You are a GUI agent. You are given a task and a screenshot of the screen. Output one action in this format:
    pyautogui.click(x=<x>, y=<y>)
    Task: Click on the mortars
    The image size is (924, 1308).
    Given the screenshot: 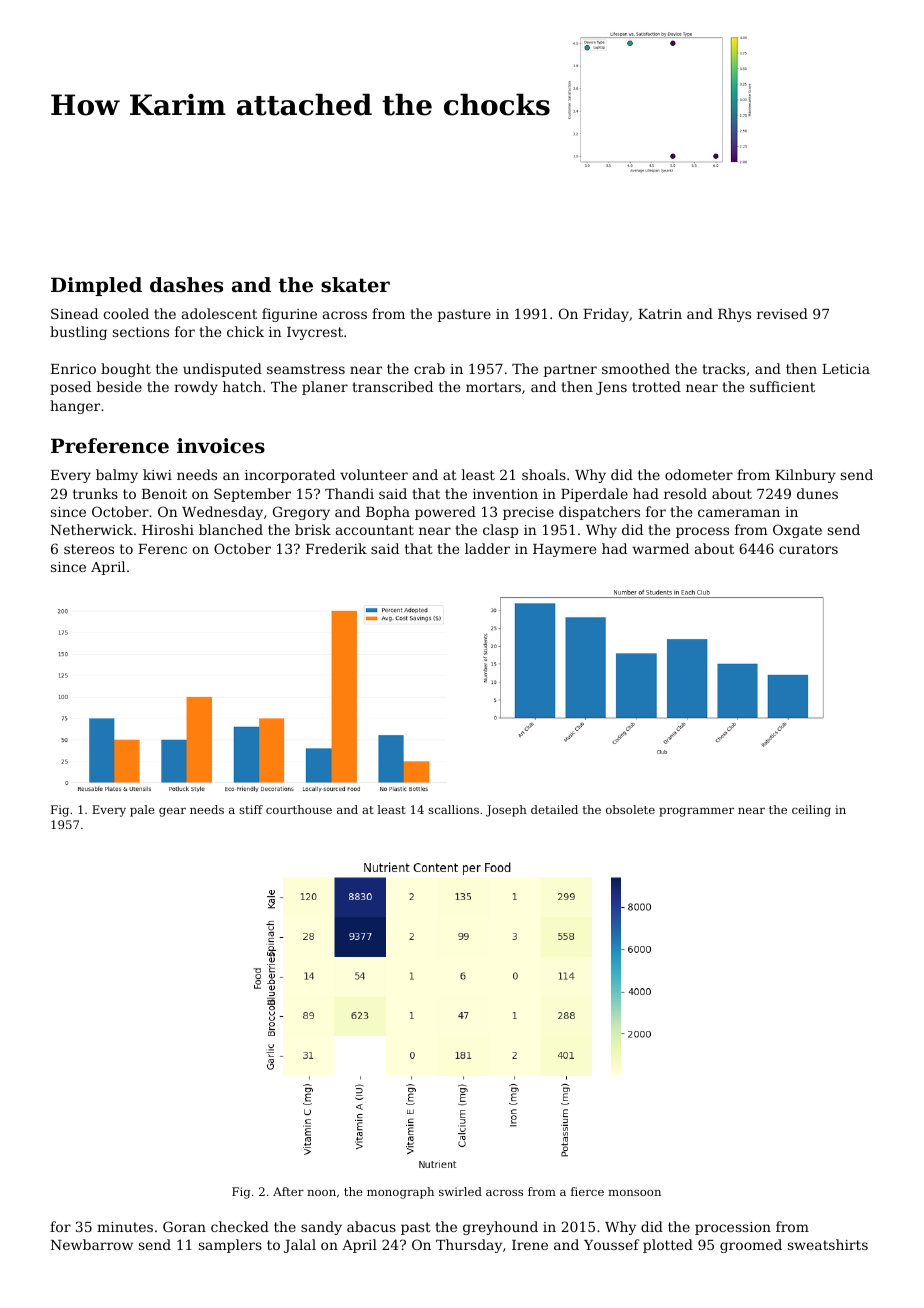 What is the action you would take?
    pyautogui.click(x=493, y=387)
